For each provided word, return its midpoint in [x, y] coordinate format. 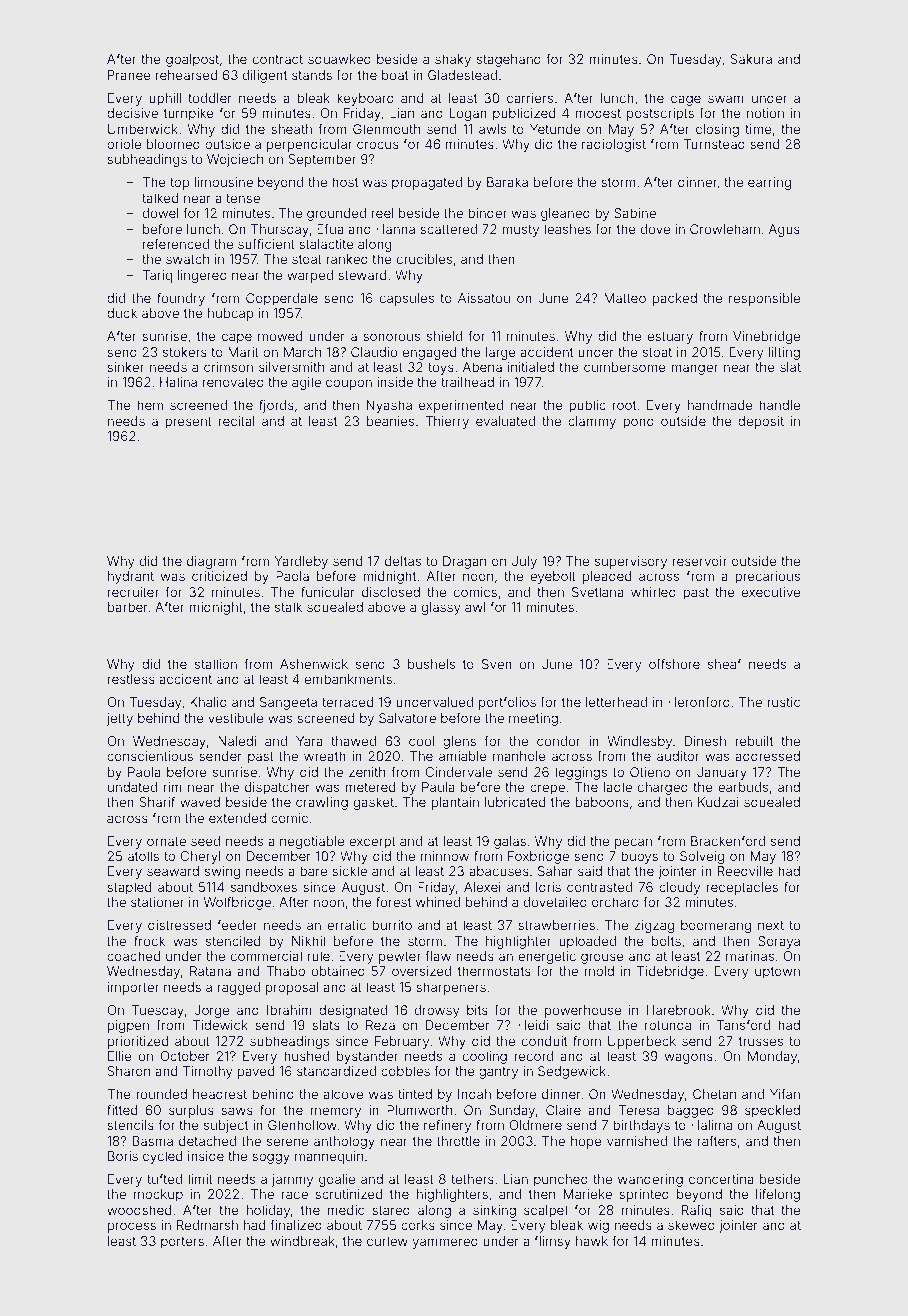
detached [207, 1141]
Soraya [779, 942]
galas [510, 842]
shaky [453, 60]
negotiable [312, 842]
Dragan [464, 562]
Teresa [639, 1110]
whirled [653, 592]
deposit [761, 422]
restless [131, 679]
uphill [165, 99]
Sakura [751, 59]
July [524, 562]
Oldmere [535, 1125]
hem [150, 405]
